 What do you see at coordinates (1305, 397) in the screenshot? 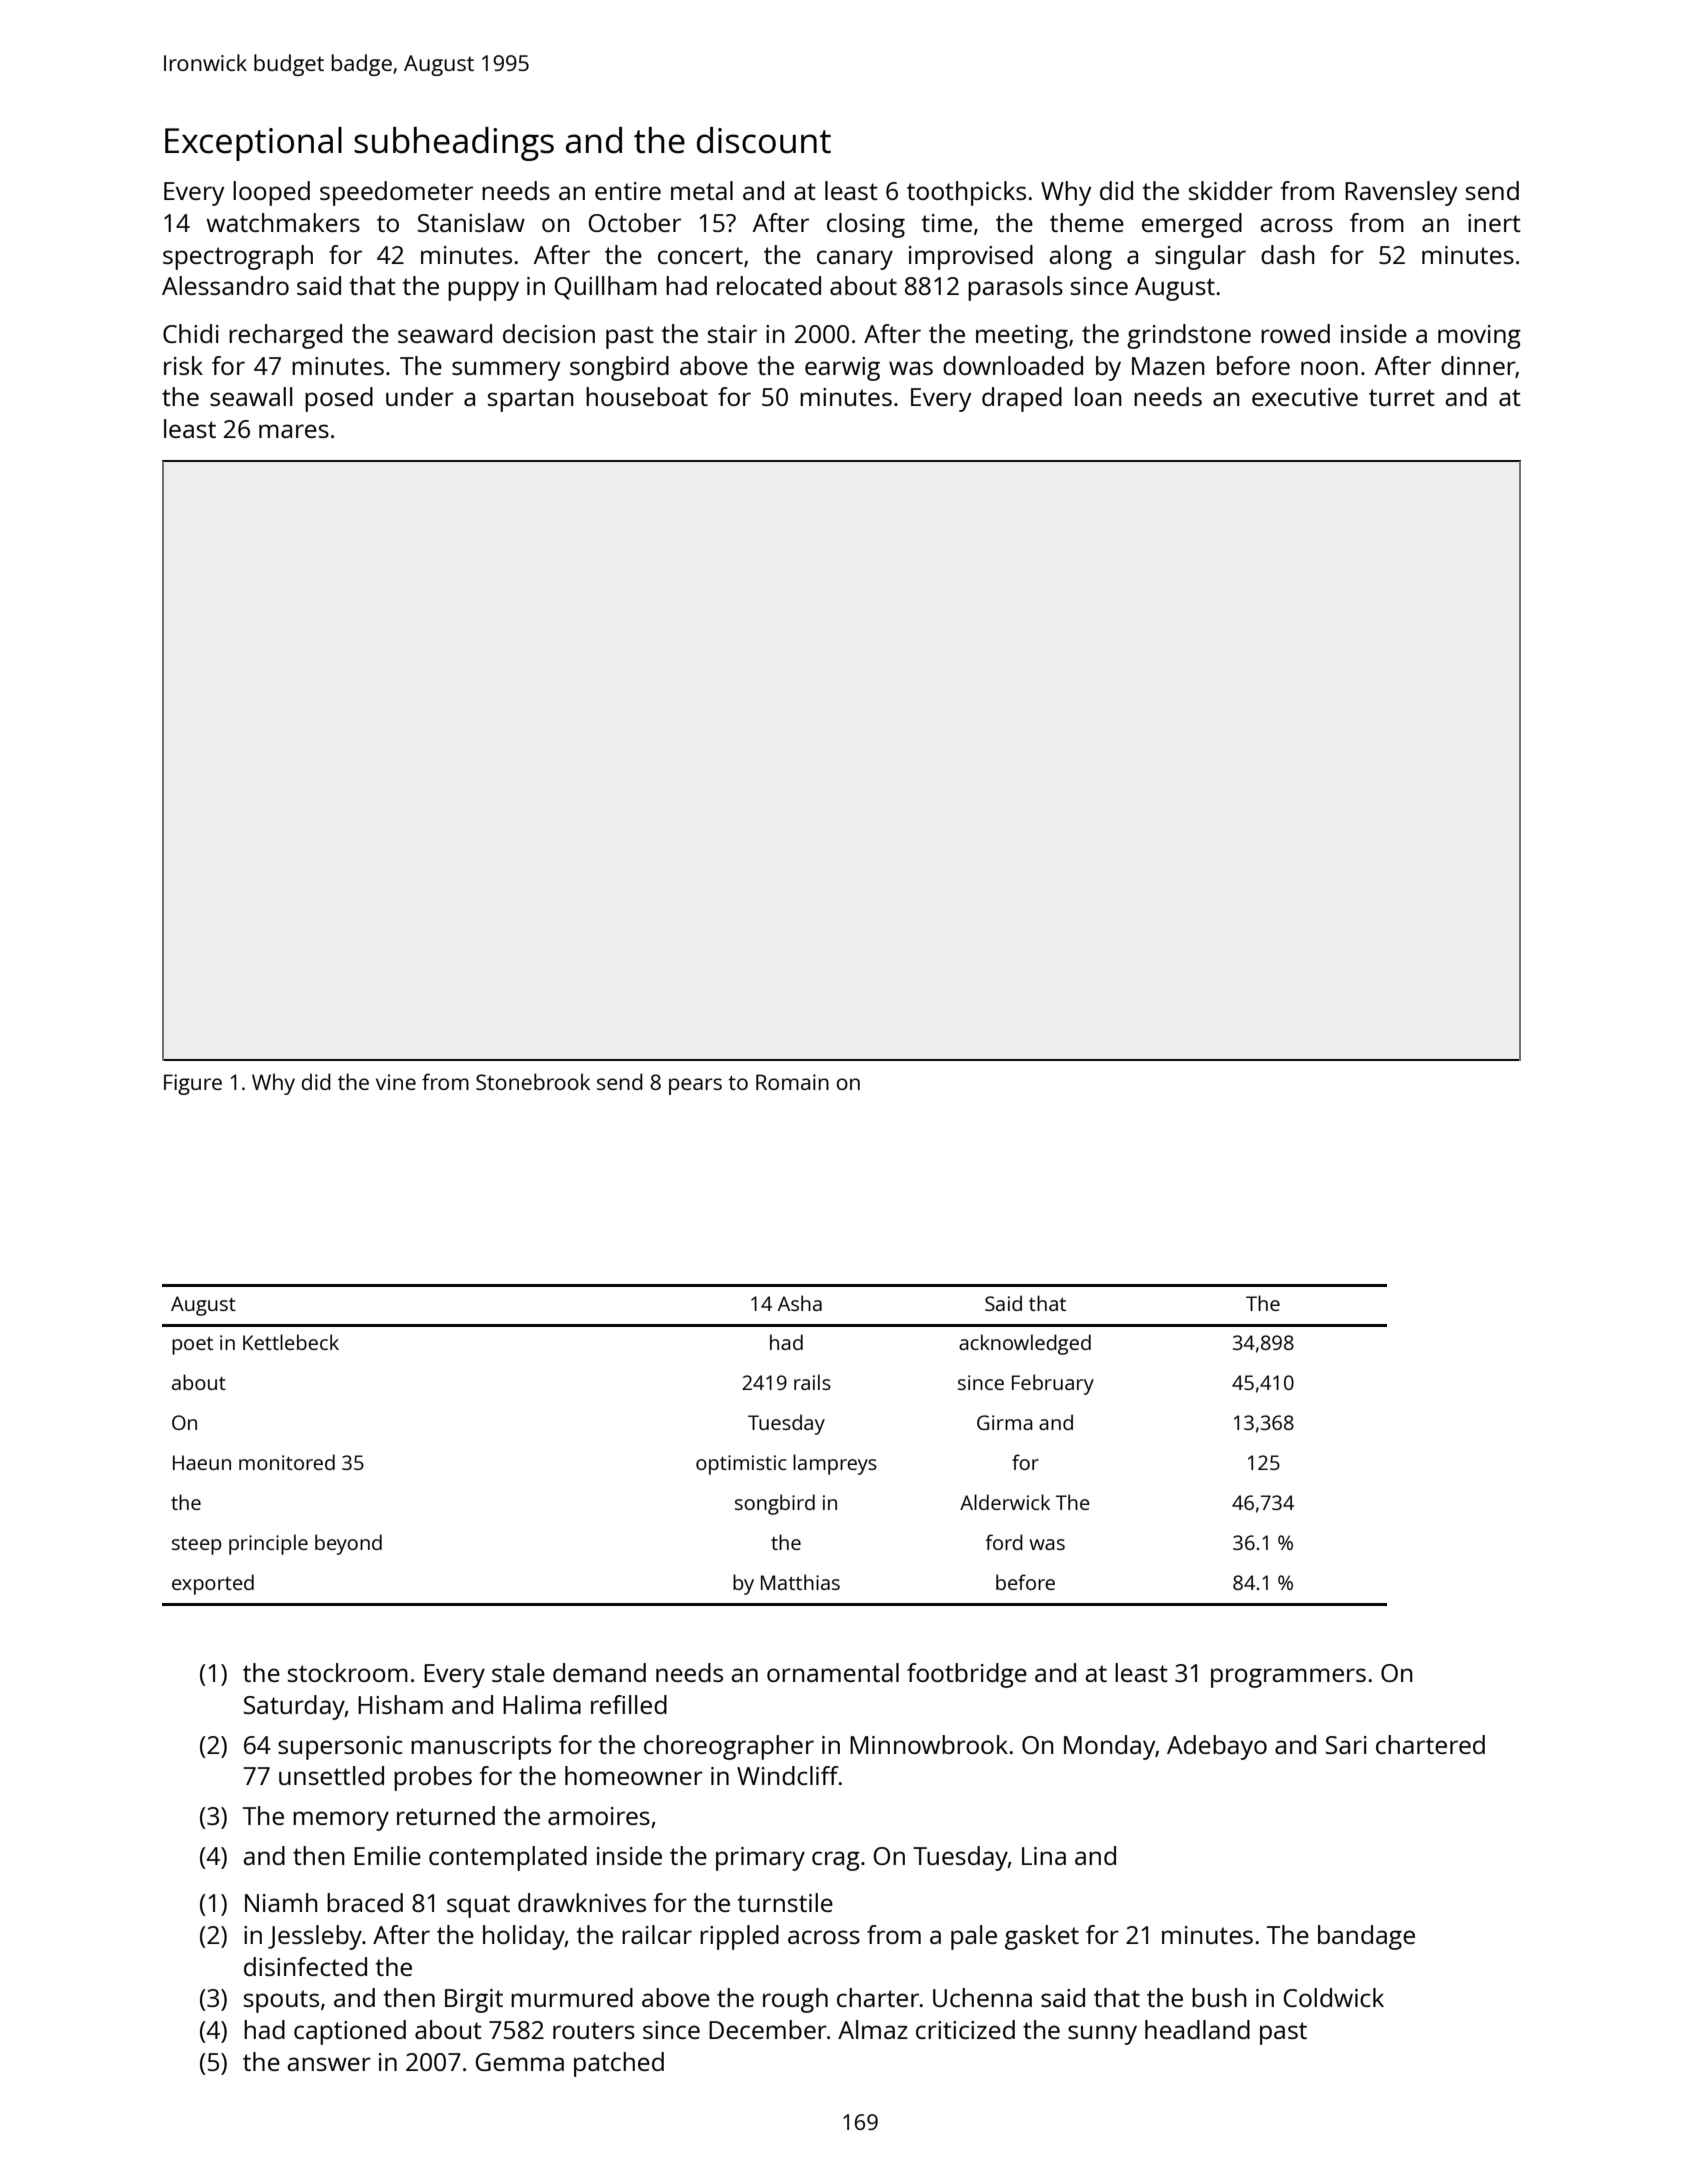
I see `executive` at bounding box center [1305, 397].
